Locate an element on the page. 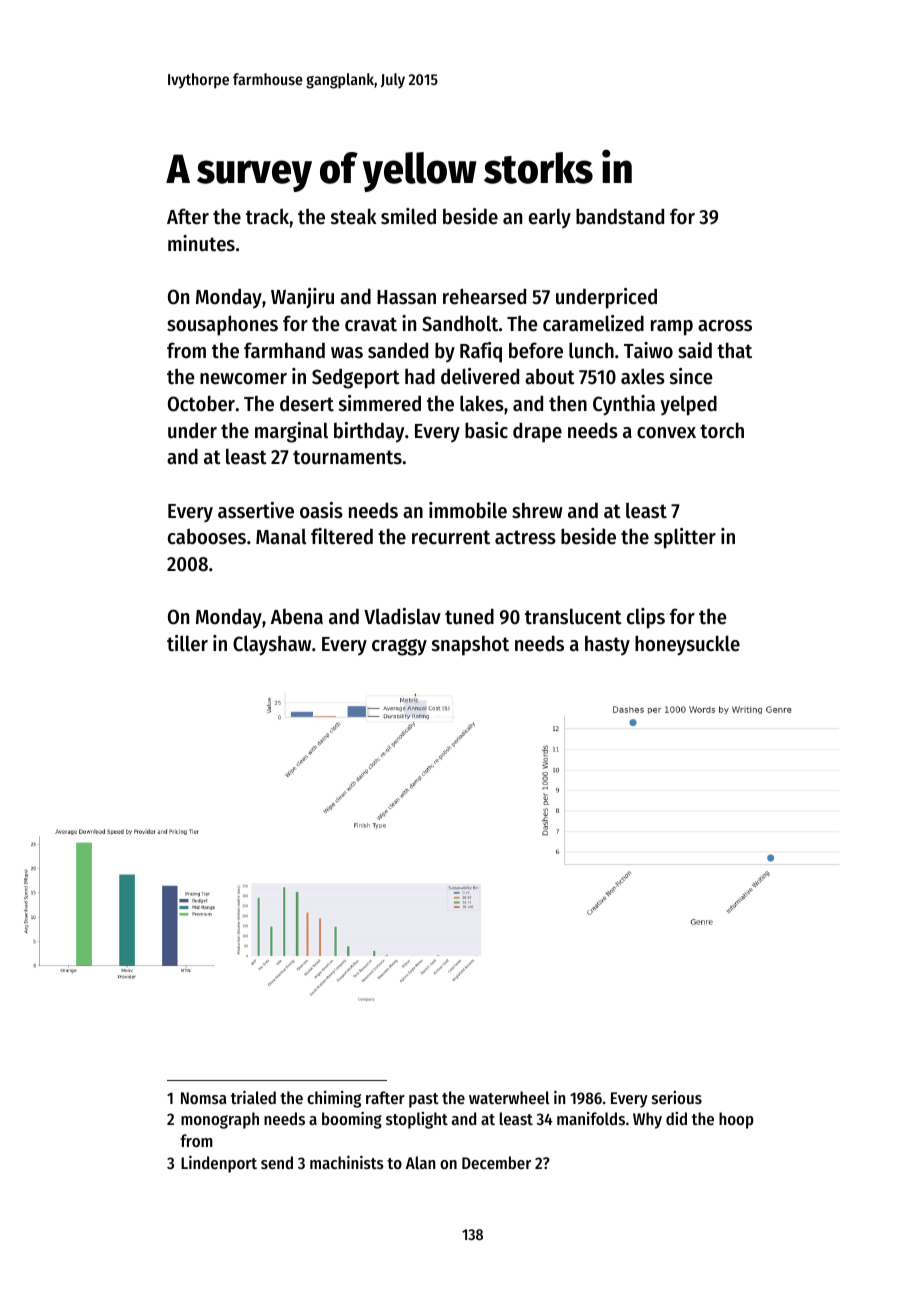  snapshot is located at coordinates (470, 646).
